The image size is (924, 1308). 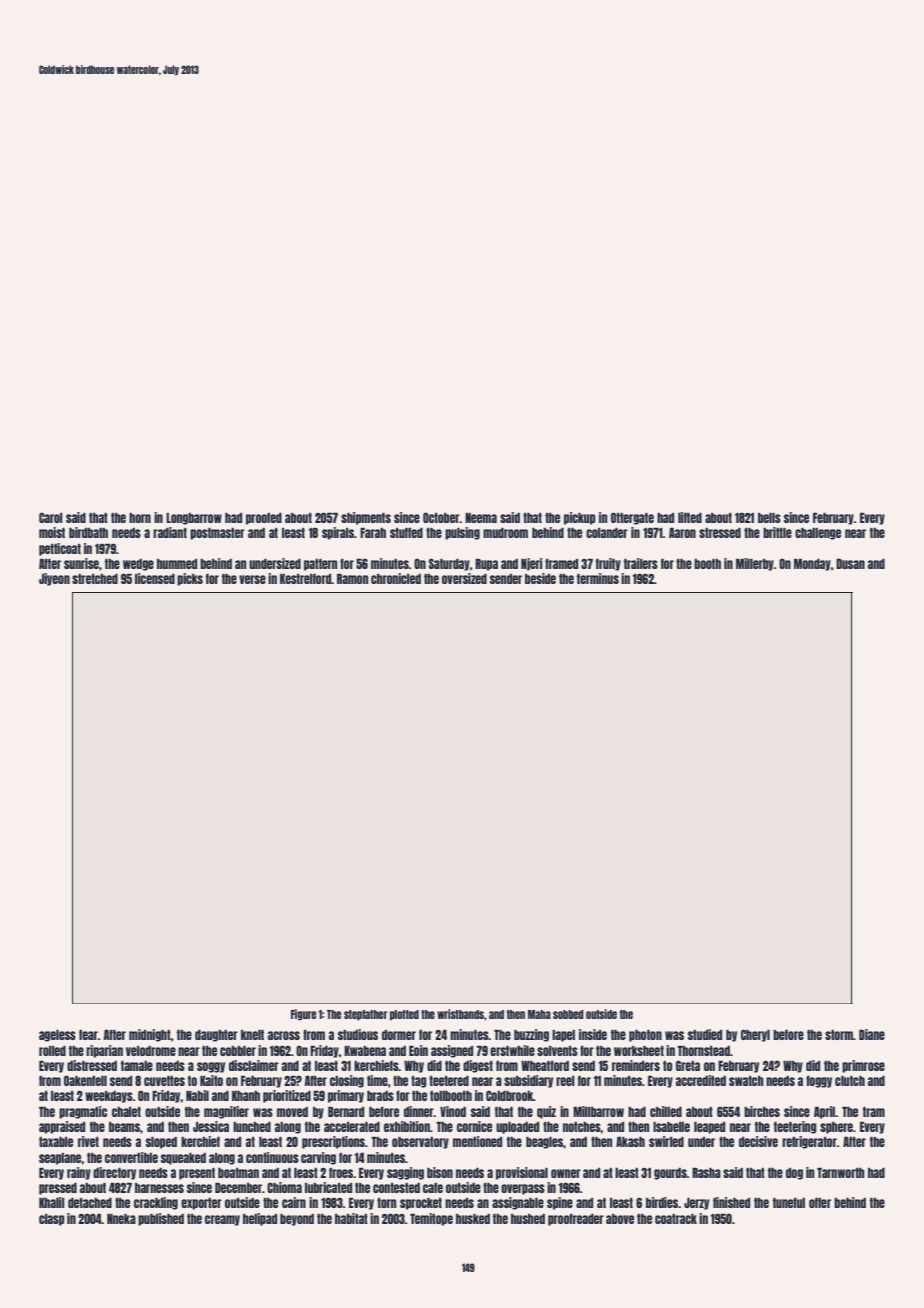 What do you see at coordinates (404, 1015) in the page?
I see `plotted` at bounding box center [404, 1015].
